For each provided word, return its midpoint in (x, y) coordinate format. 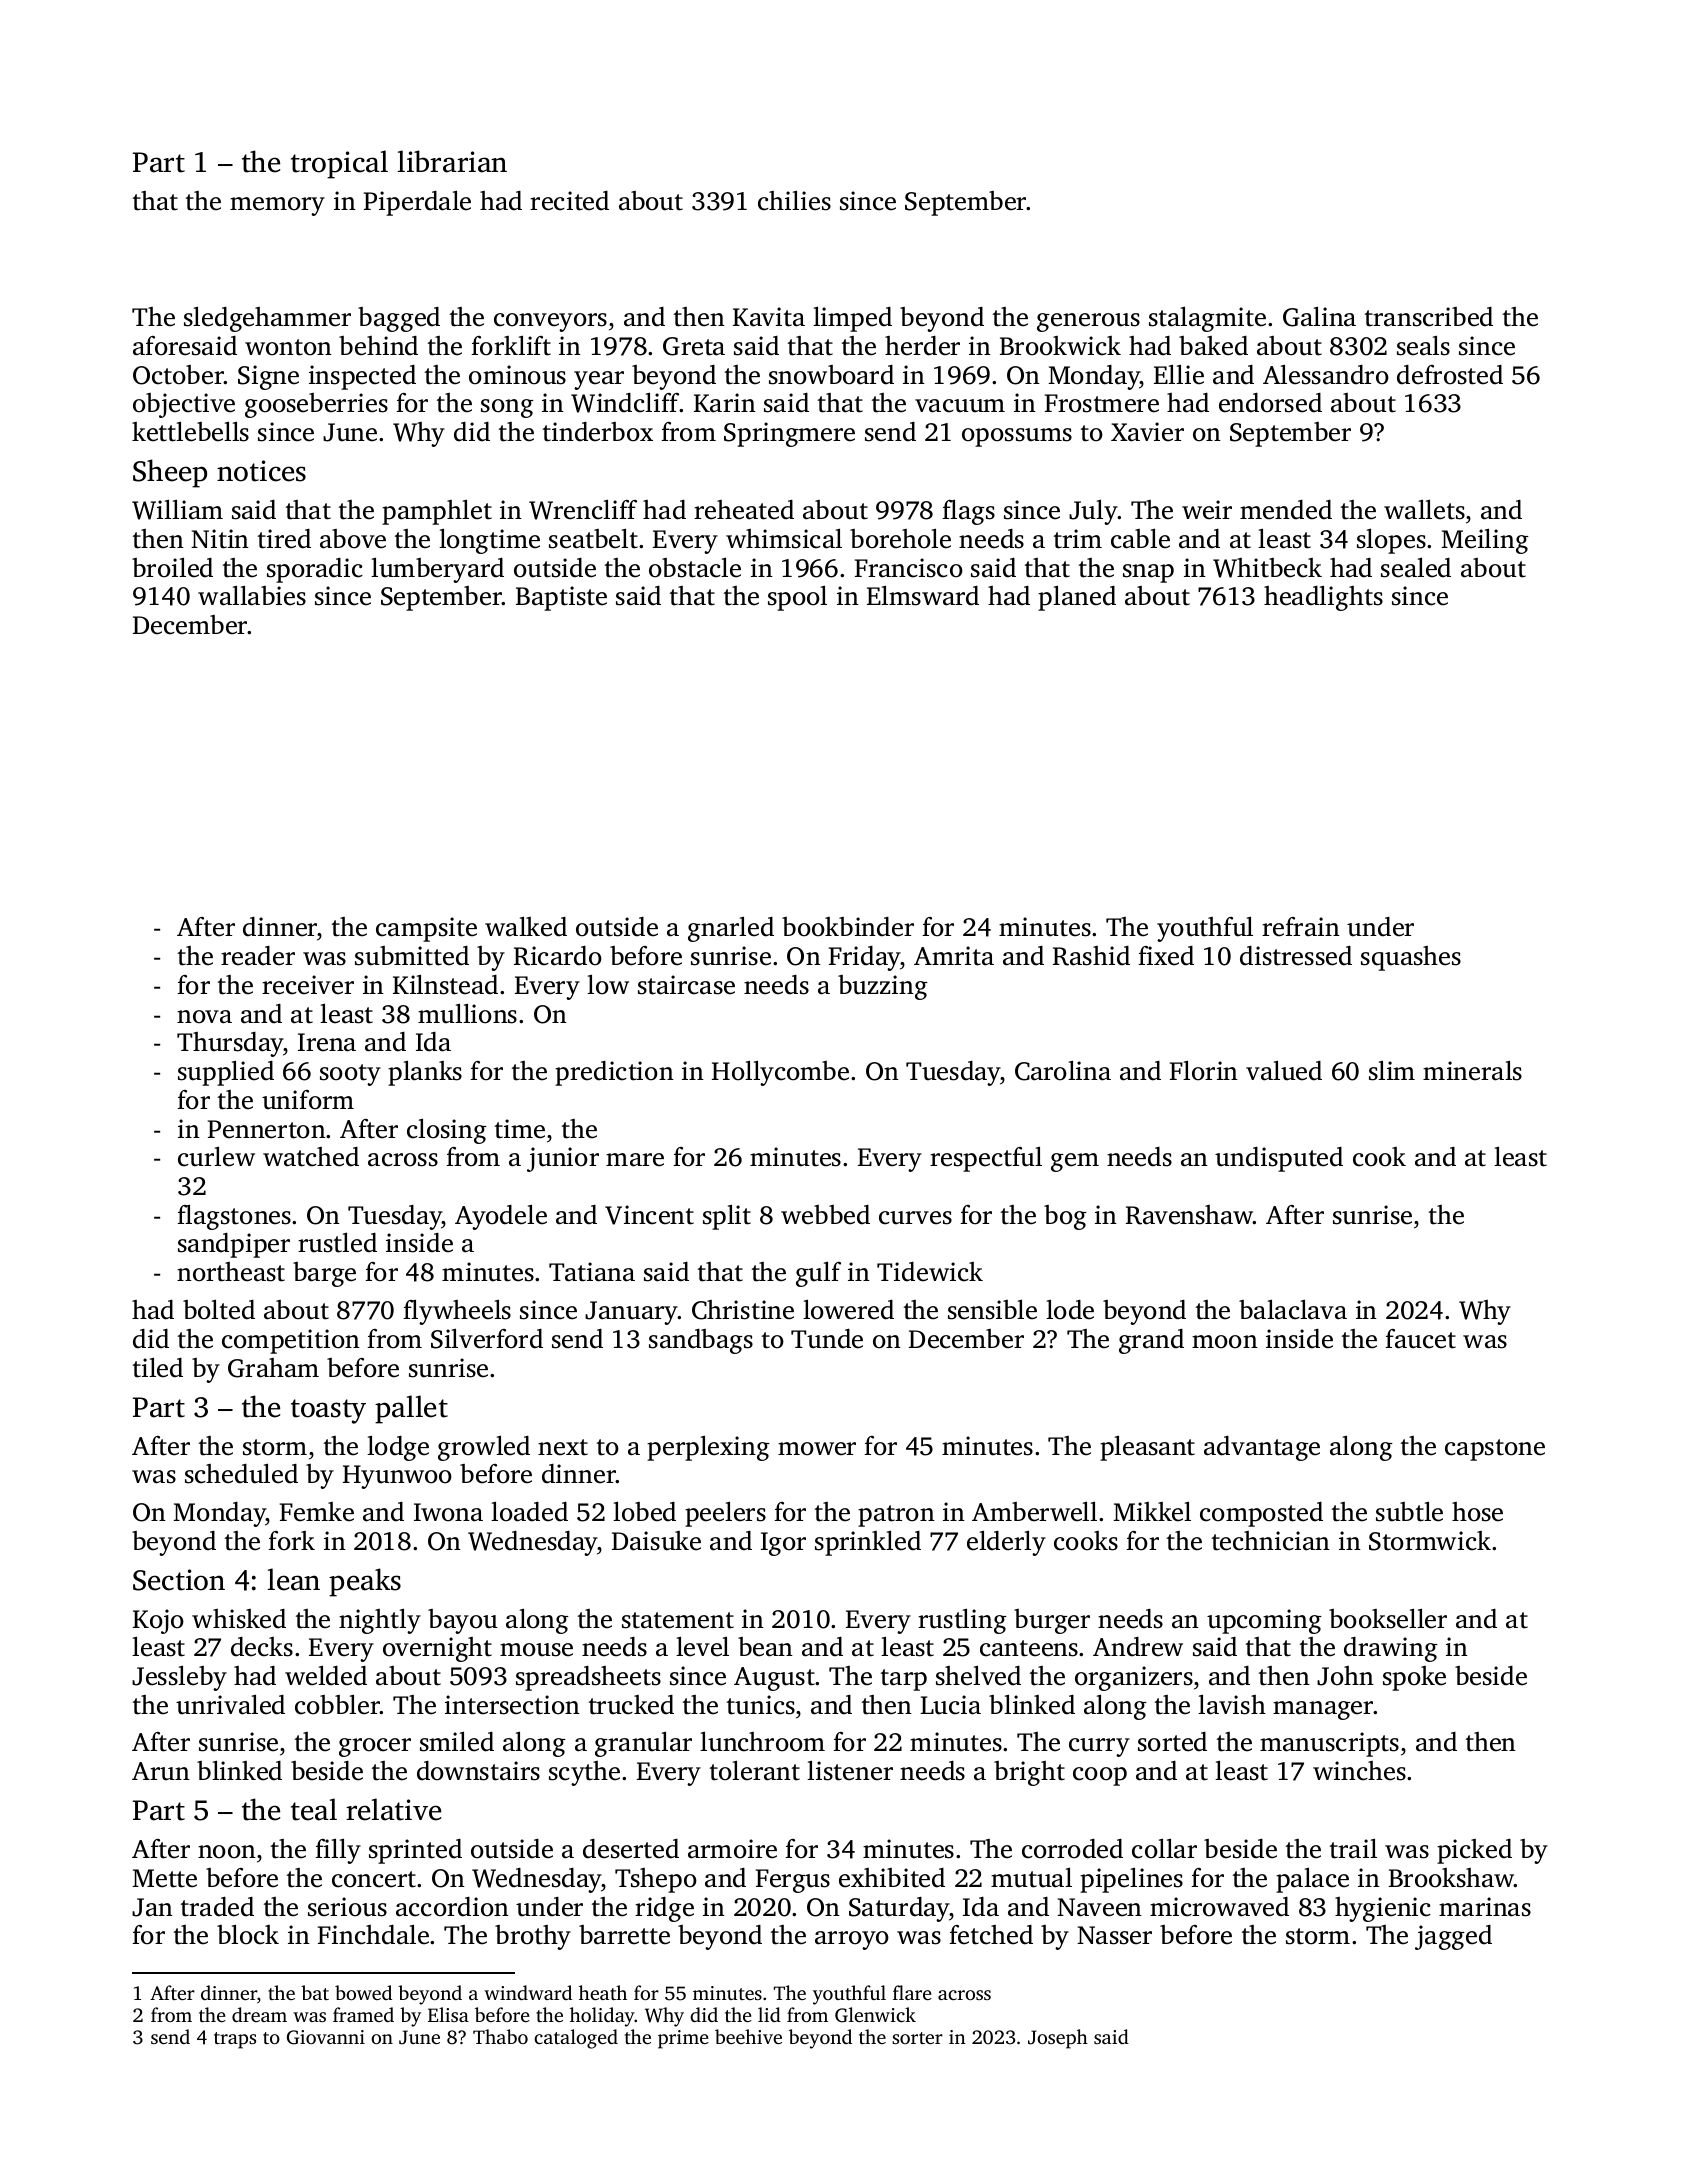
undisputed (1279, 1159)
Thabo (500, 2036)
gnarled (731, 929)
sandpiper (234, 1245)
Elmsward (923, 596)
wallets (1424, 510)
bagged (399, 319)
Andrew (1138, 1647)
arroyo (852, 1940)
